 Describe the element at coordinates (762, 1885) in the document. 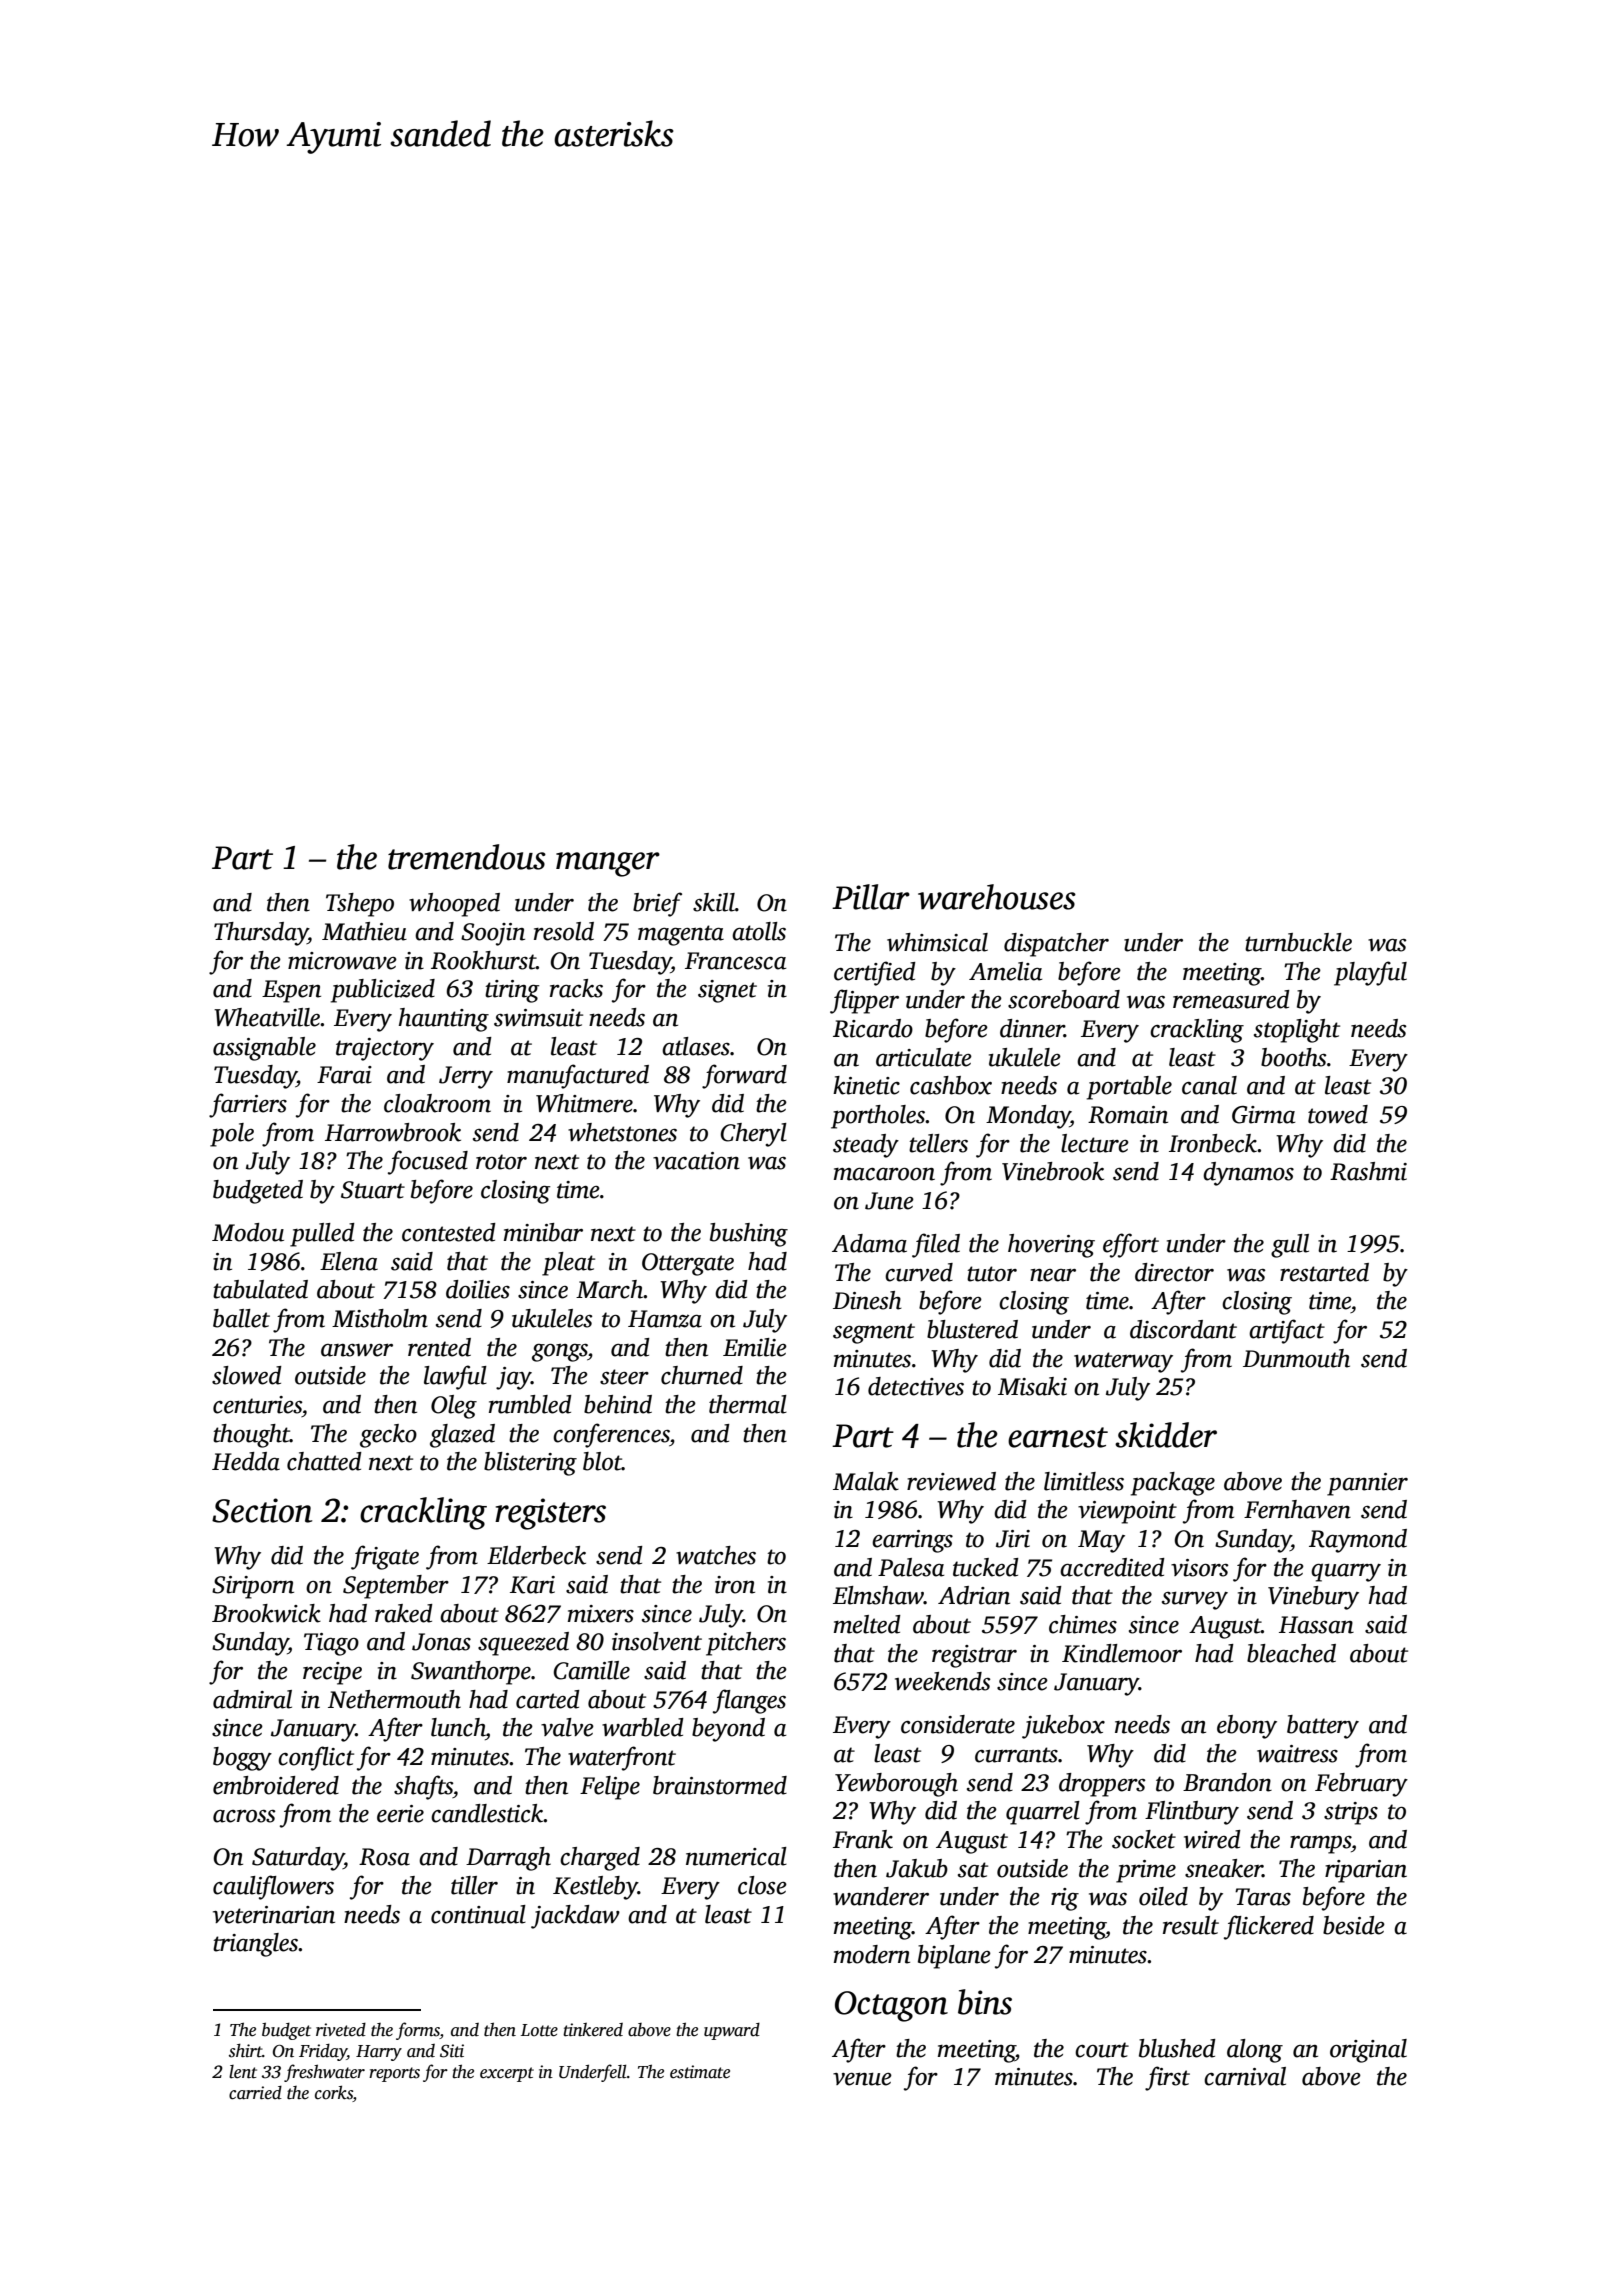

I see `close` at that location.
